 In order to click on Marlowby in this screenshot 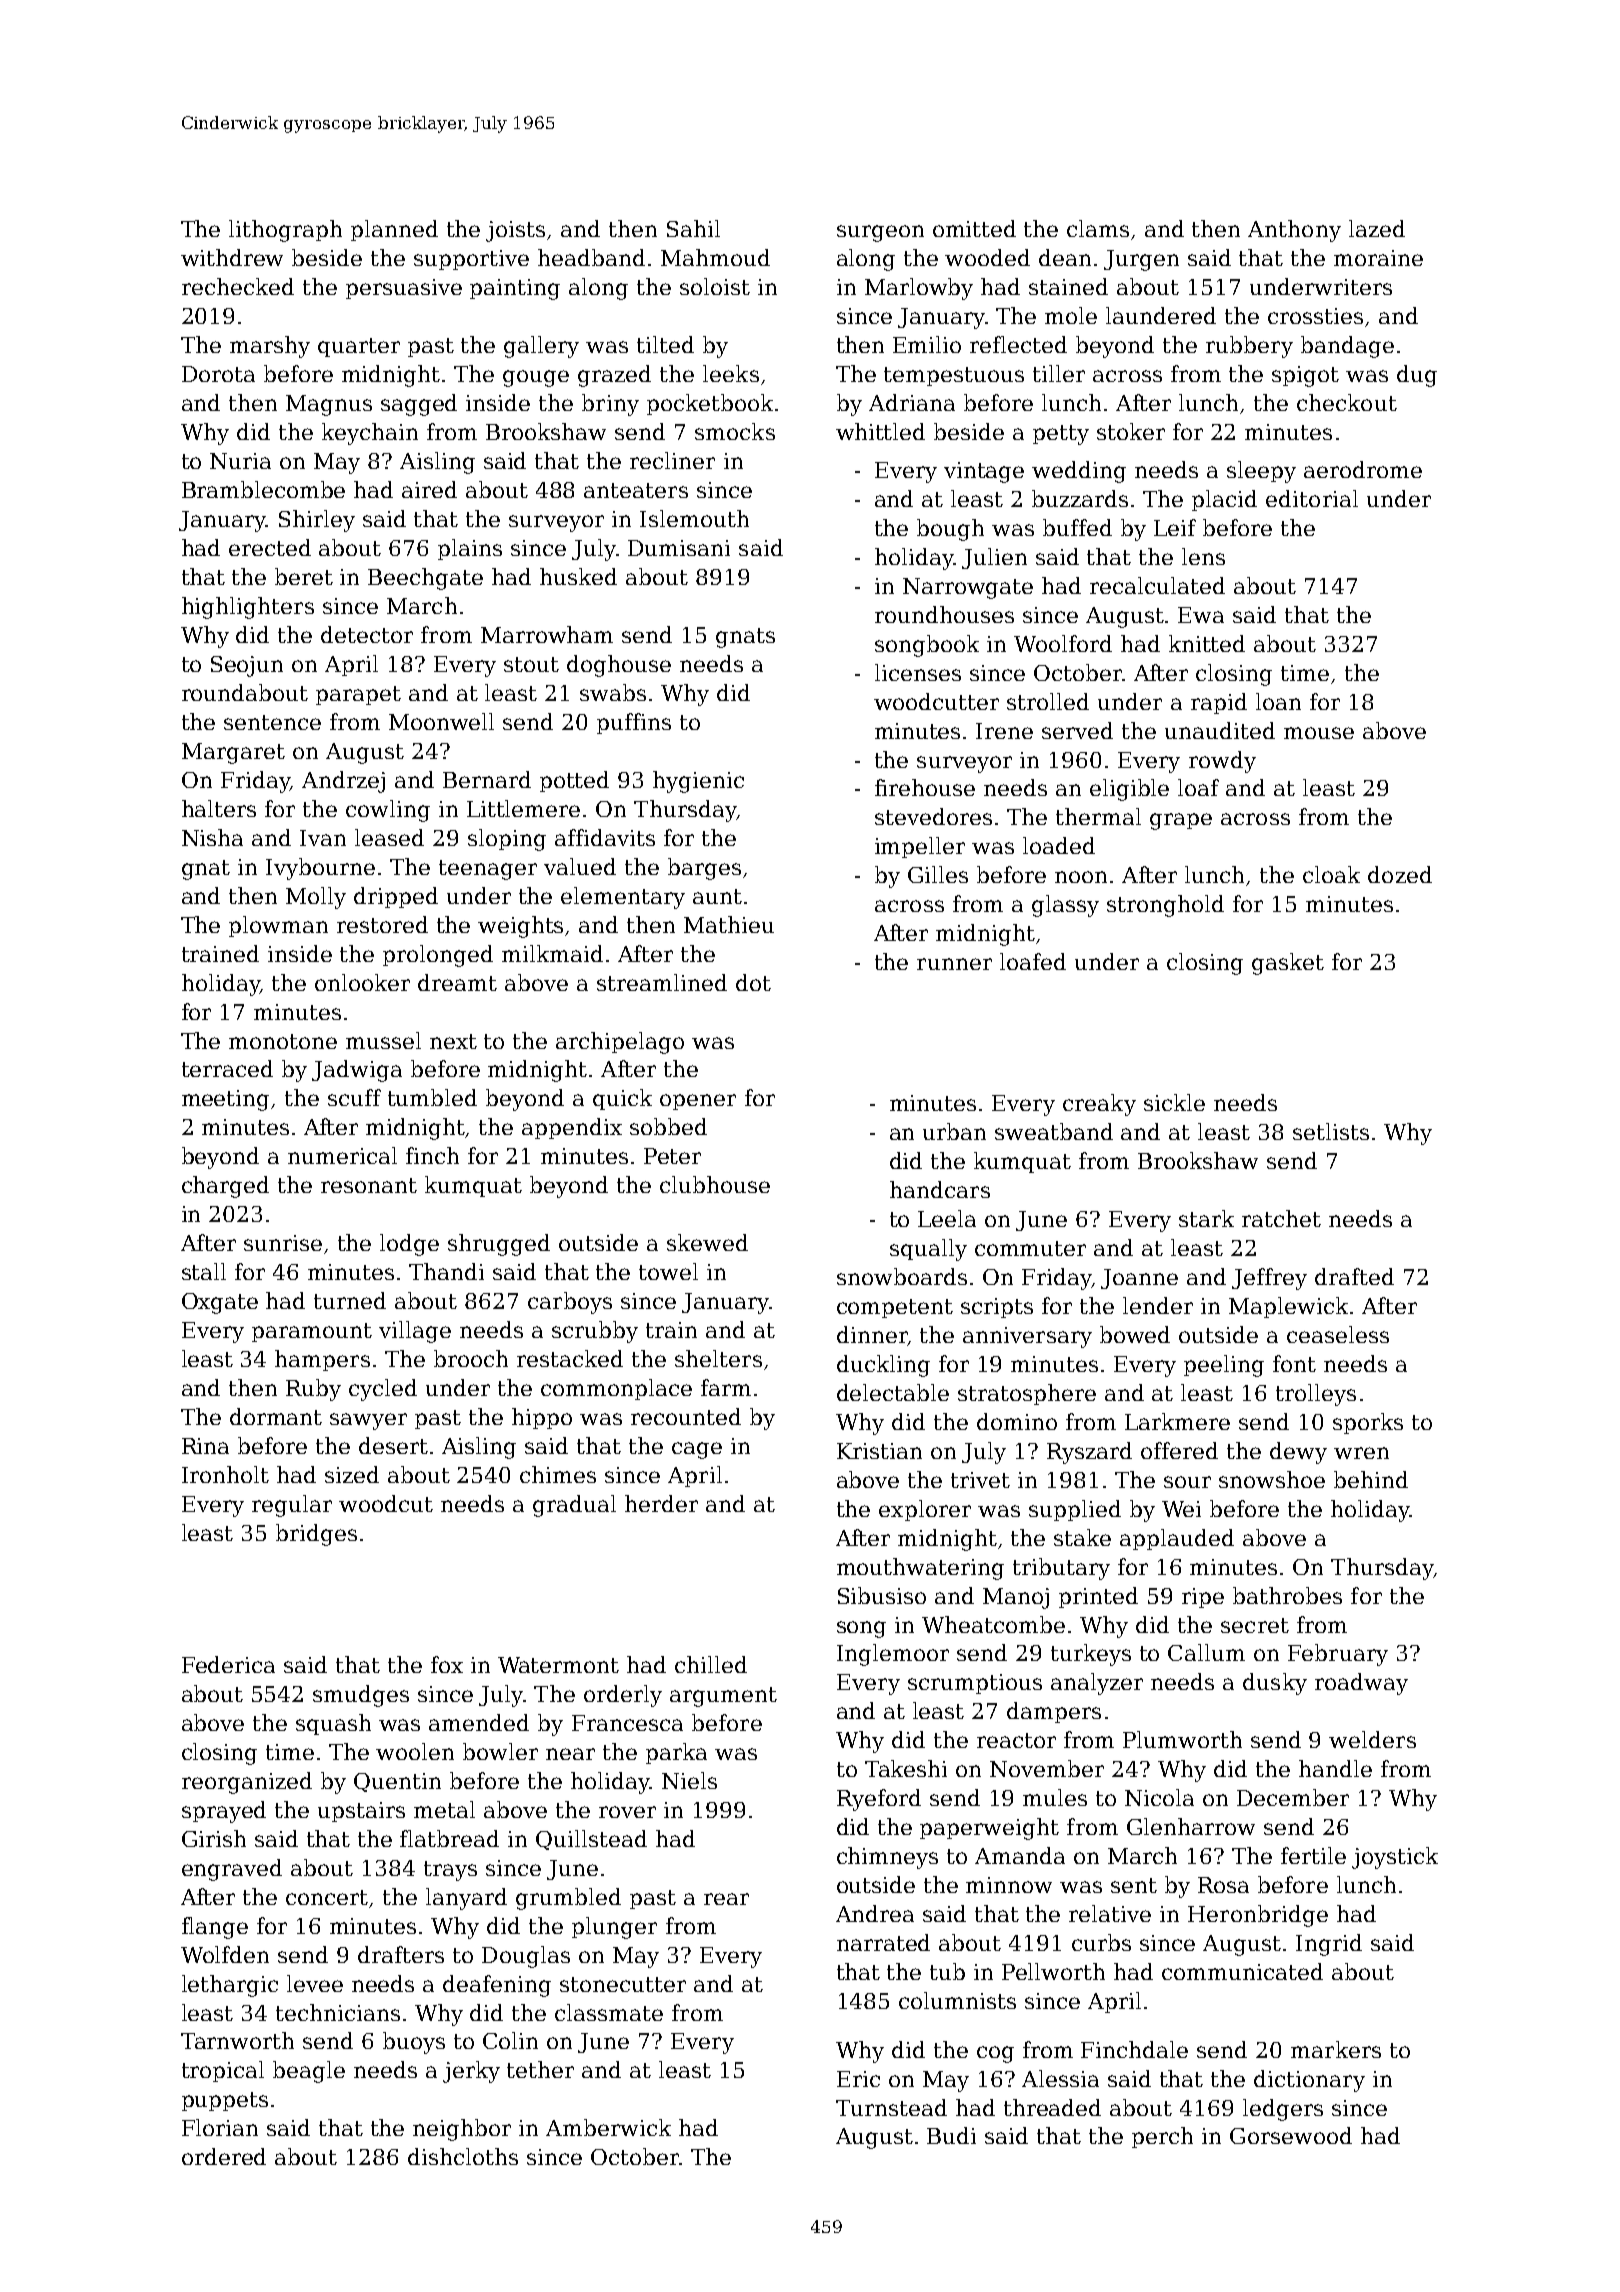, I will do `click(919, 289)`.
